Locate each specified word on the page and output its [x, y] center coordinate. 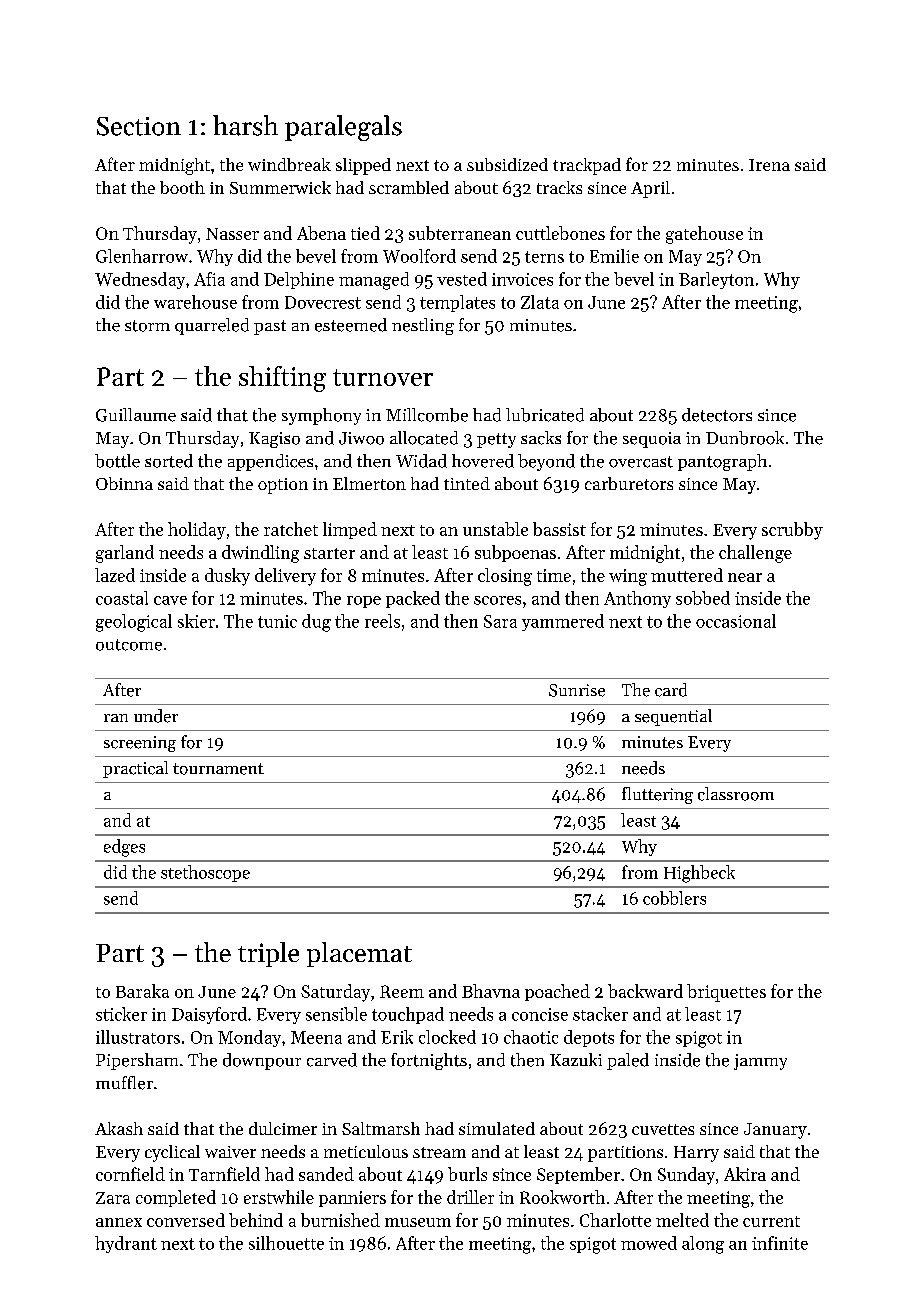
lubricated [545, 415]
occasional [736, 621]
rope [364, 602]
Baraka [142, 991]
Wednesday [140, 280]
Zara [113, 1198]
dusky [227, 577]
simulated [497, 1128]
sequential [673, 717]
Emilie [614, 256]
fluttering [657, 795]
